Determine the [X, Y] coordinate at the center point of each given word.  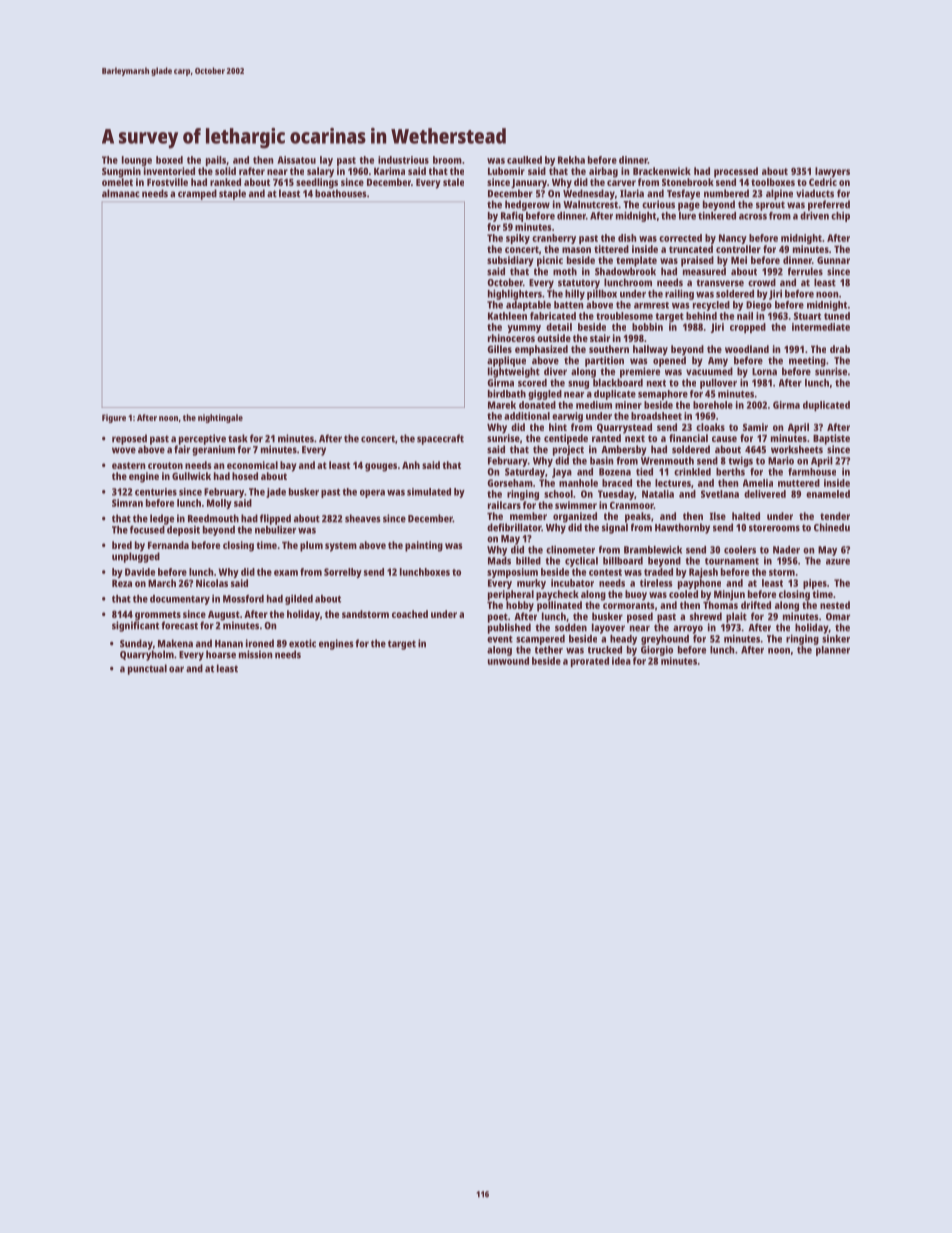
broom [447, 160]
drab [840, 349]
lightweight [514, 372]
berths [730, 472]
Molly [219, 504]
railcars [504, 505]
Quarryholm [147, 655]
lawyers [832, 172]
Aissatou [296, 160]
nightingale [220, 418]
